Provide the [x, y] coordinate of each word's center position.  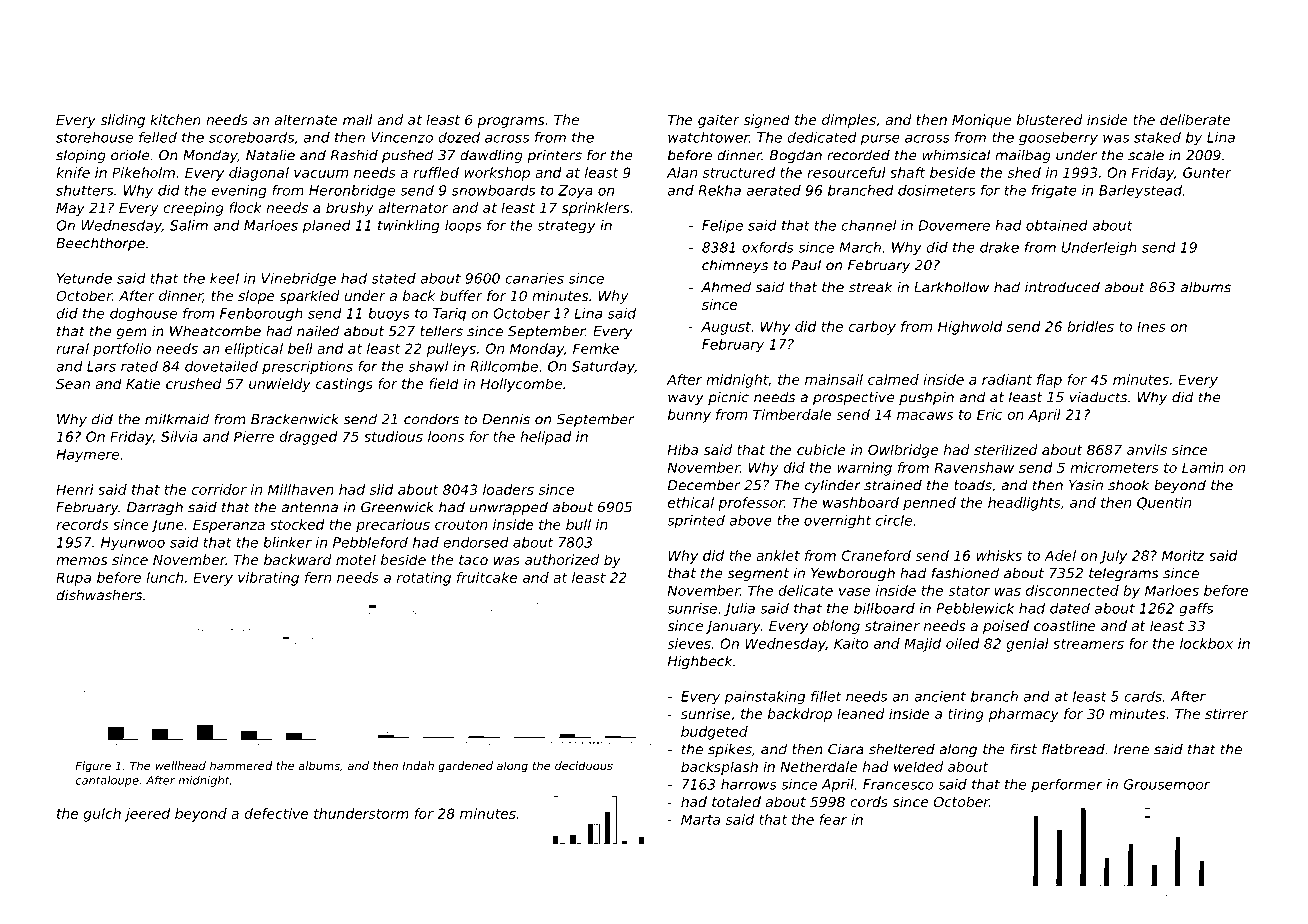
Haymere [87, 455]
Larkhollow [951, 287]
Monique [981, 121]
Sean [73, 383]
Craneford [876, 555]
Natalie [270, 155]
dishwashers [99, 595]
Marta [700, 819]
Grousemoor [1167, 784]
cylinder [833, 486]
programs [510, 122]
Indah [418, 765]
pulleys [451, 350]
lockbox [1206, 643]
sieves [689, 643]
